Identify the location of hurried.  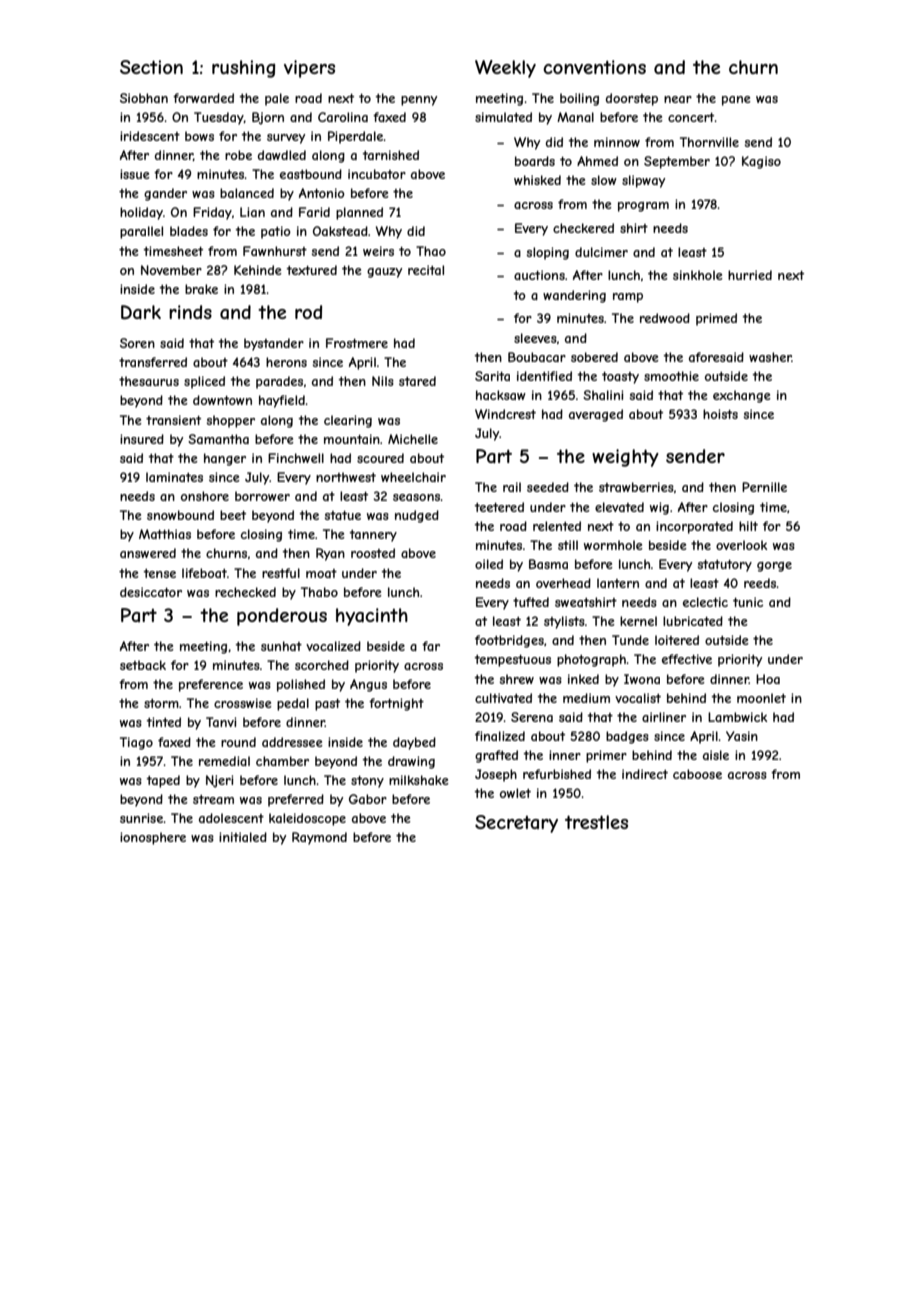
(750, 275).
